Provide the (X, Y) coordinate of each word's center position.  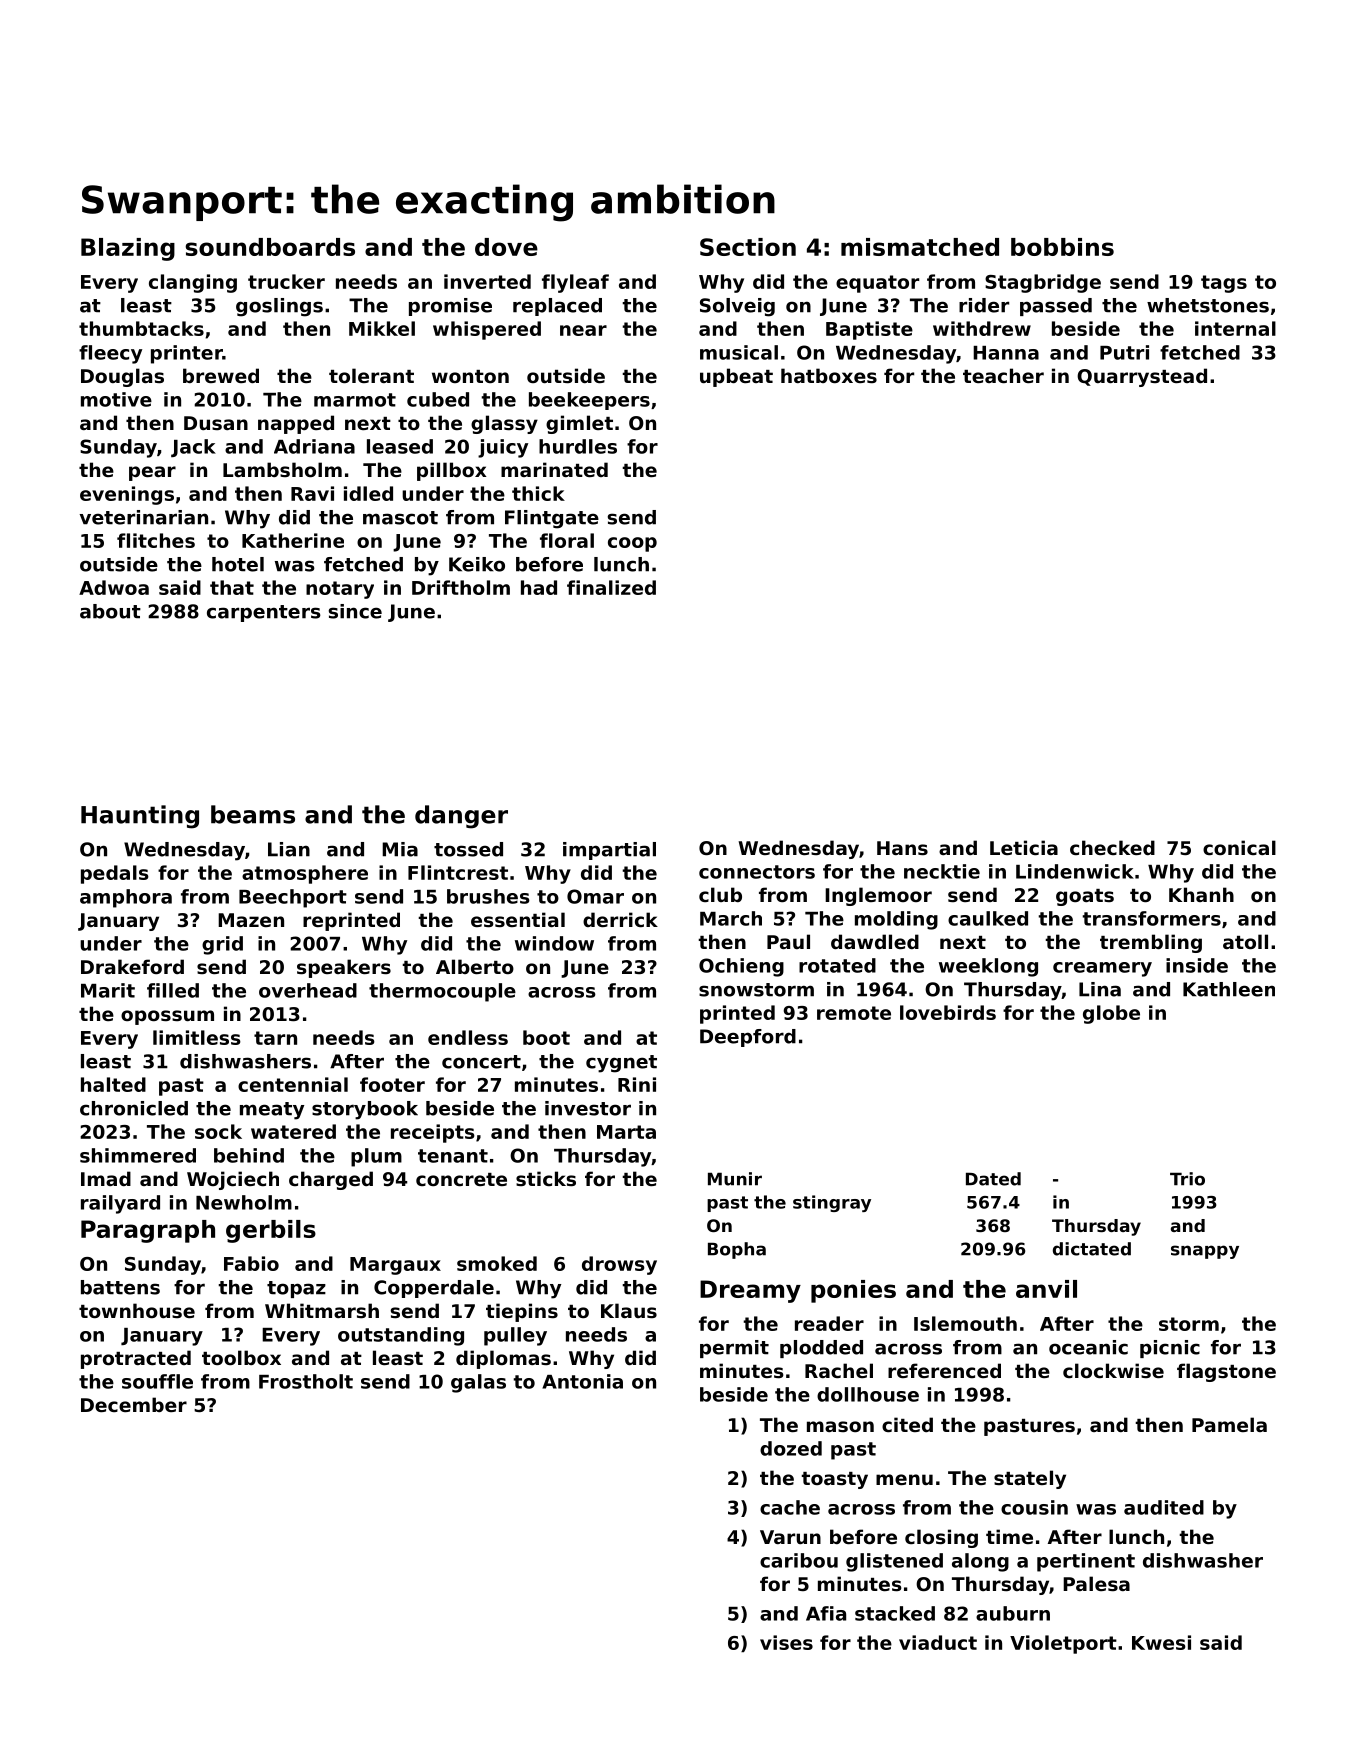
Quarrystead (1142, 377)
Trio (1187, 1179)
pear (152, 473)
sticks (546, 1179)
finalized (611, 587)
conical (1239, 847)
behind (249, 1155)
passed (1056, 307)
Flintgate (552, 519)
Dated (993, 1179)
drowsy (619, 1265)
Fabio (251, 1263)
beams (253, 814)
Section (748, 247)
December (134, 1404)
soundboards (270, 247)
